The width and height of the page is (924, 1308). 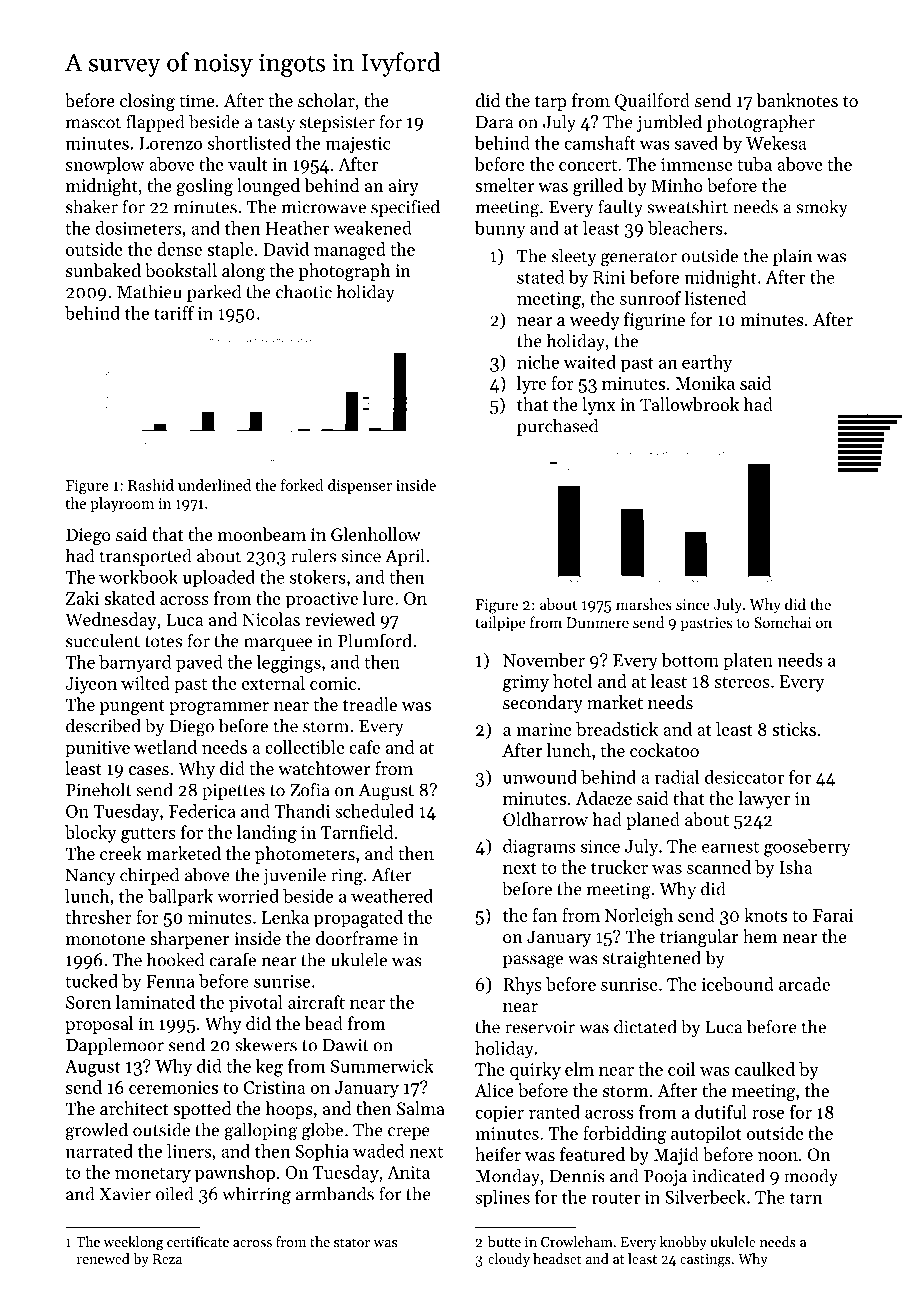 I want to click on cafe, so click(x=364, y=747).
